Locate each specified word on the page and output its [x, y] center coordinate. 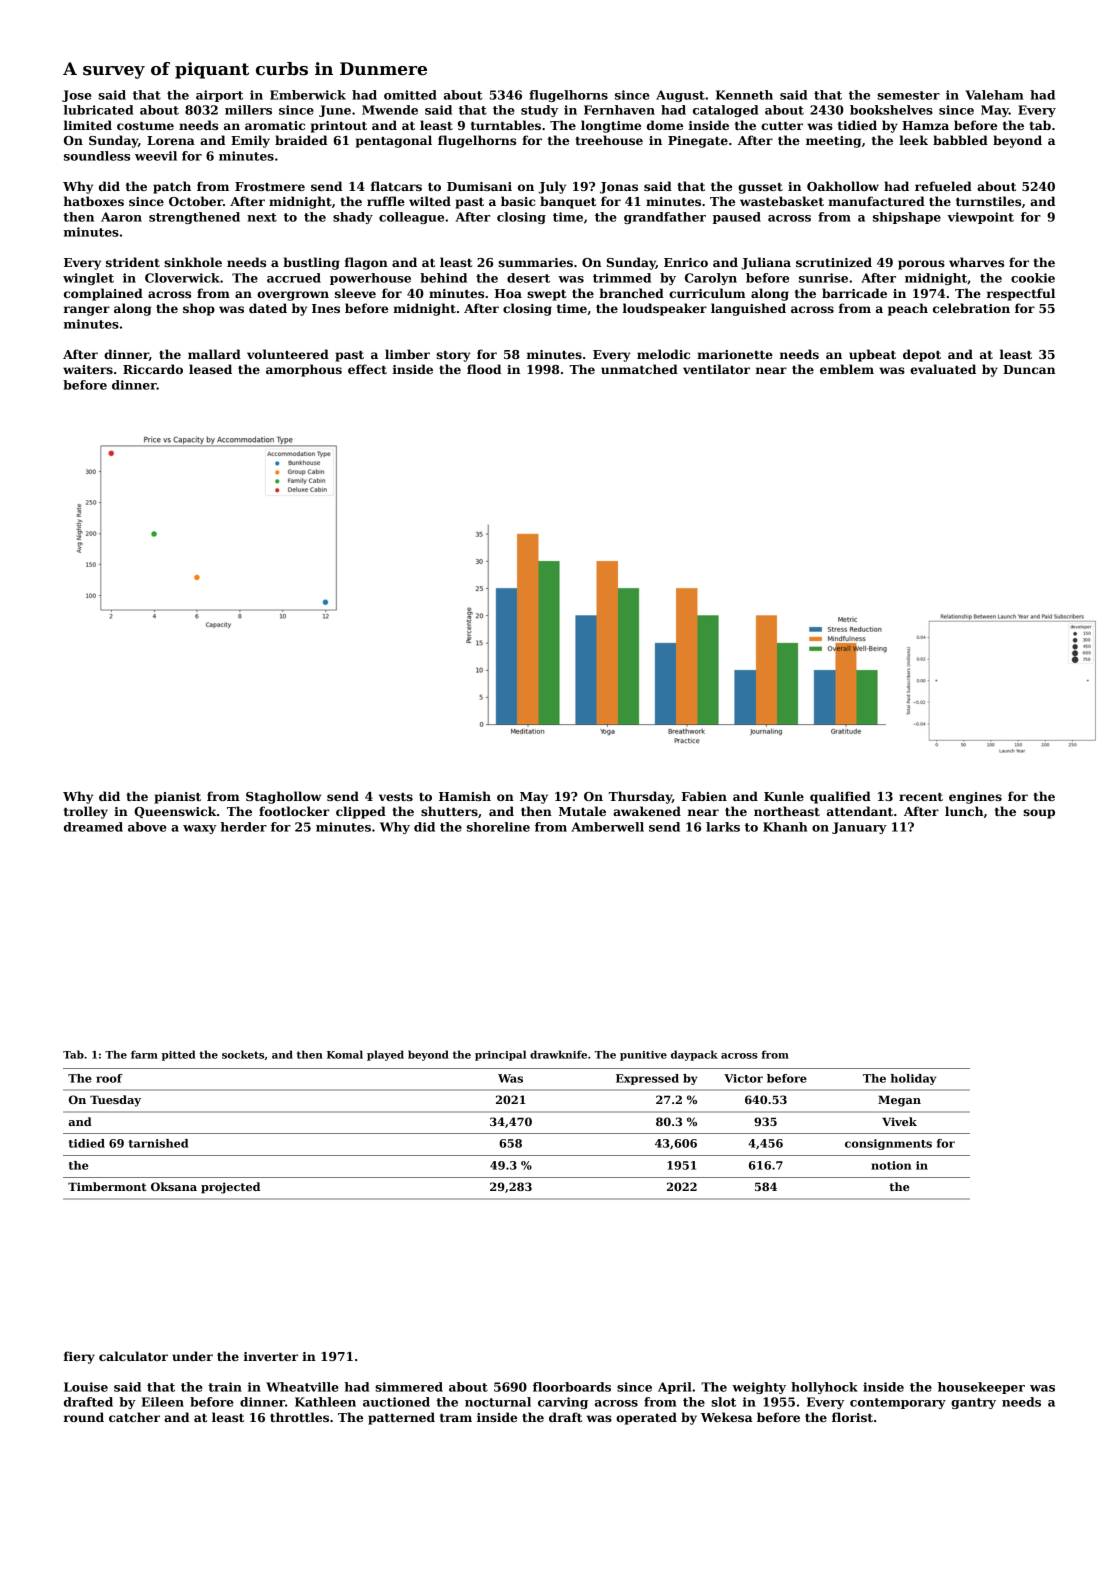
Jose [77, 96]
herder [244, 827]
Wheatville [302, 1387]
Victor [743, 1078]
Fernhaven [619, 110]
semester [908, 95]
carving [563, 1403]
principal [500, 1055]
